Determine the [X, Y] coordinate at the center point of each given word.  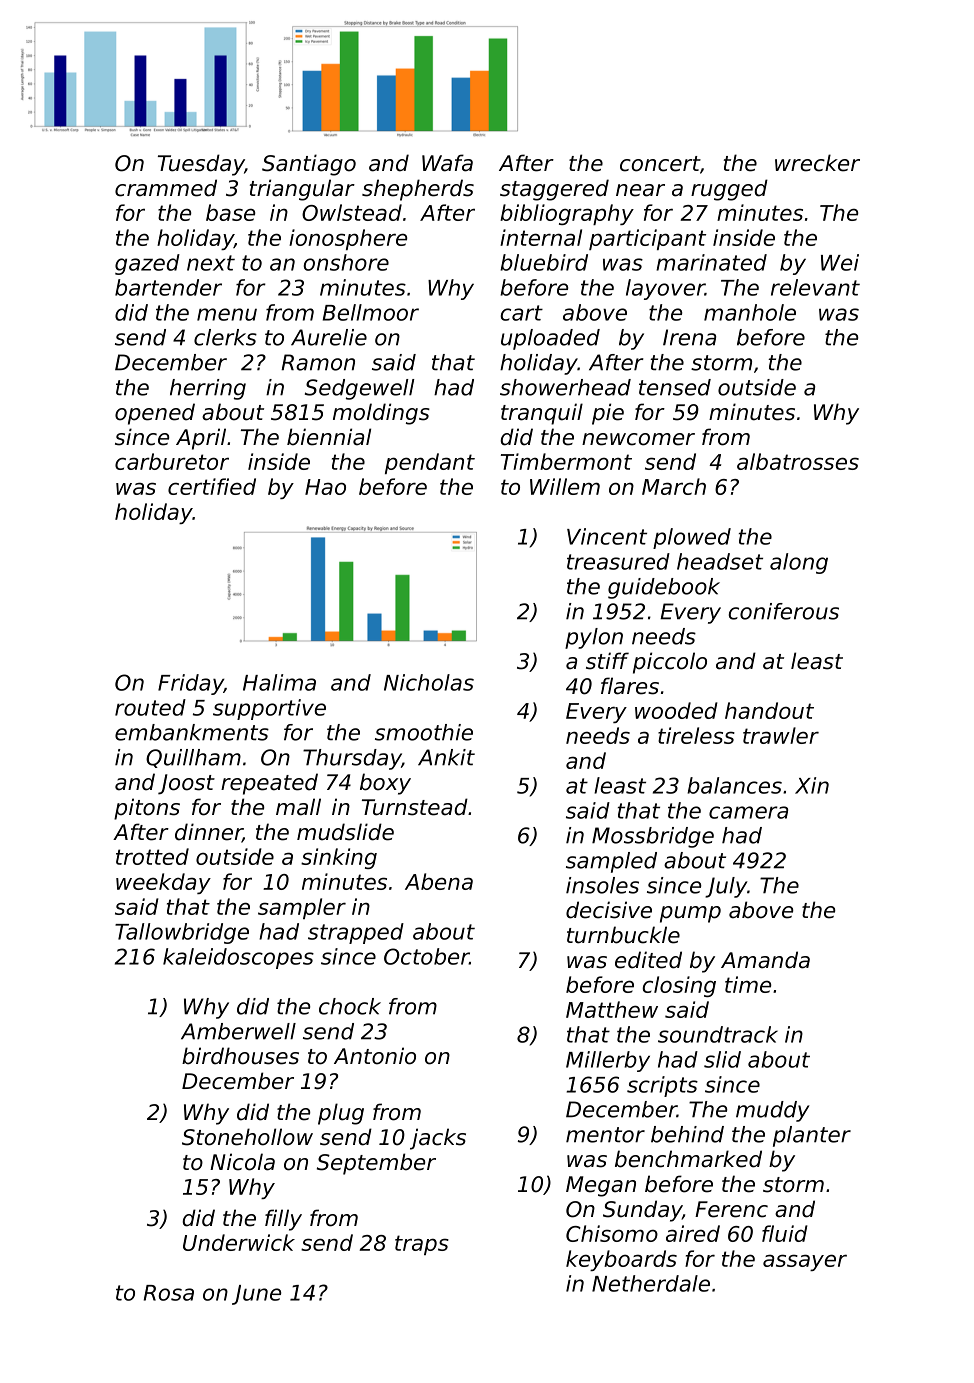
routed [150, 707]
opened [155, 414]
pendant [430, 463]
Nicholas [429, 682]
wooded [676, 710]
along [799, 563]
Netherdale [651, 1283]
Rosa [169, 1293]
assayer [805, 1262]
